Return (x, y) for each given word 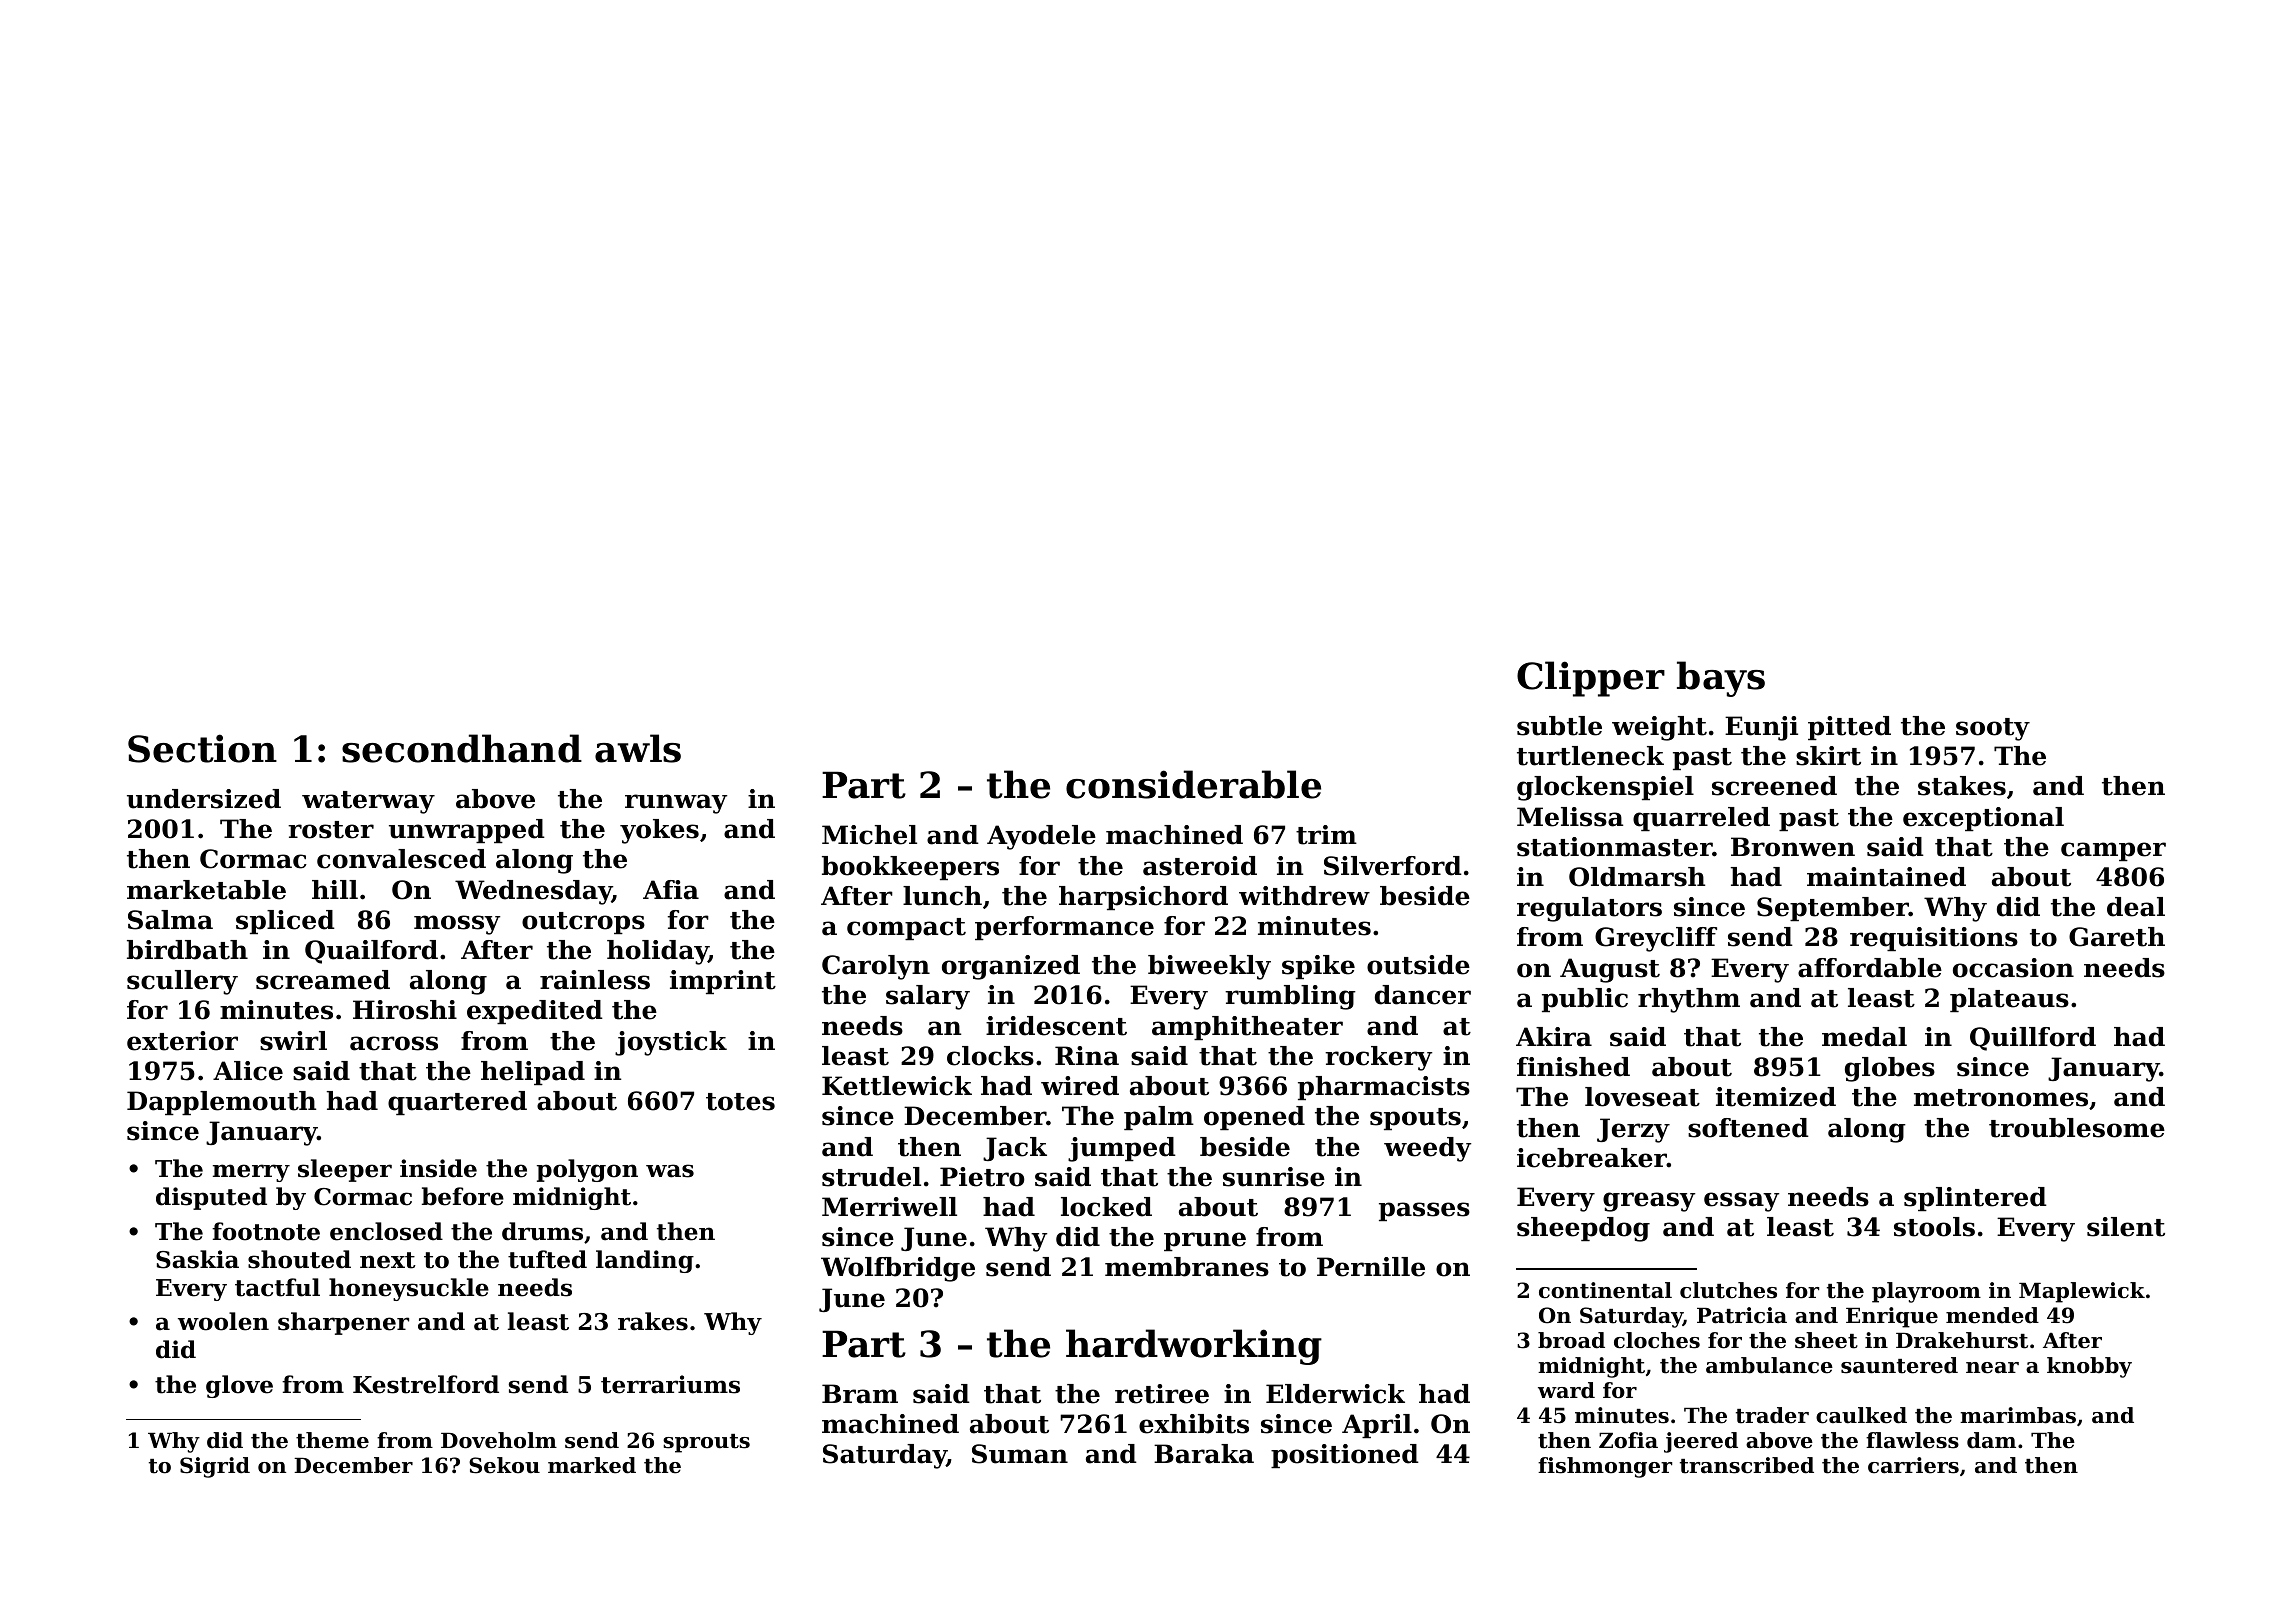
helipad (533, 1073)
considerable (1193, 784)
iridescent (1056, 1026)
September (1833, 909)
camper (2113, 851)
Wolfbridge (898, 1269)
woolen (223, 1321)
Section (202, 748)
